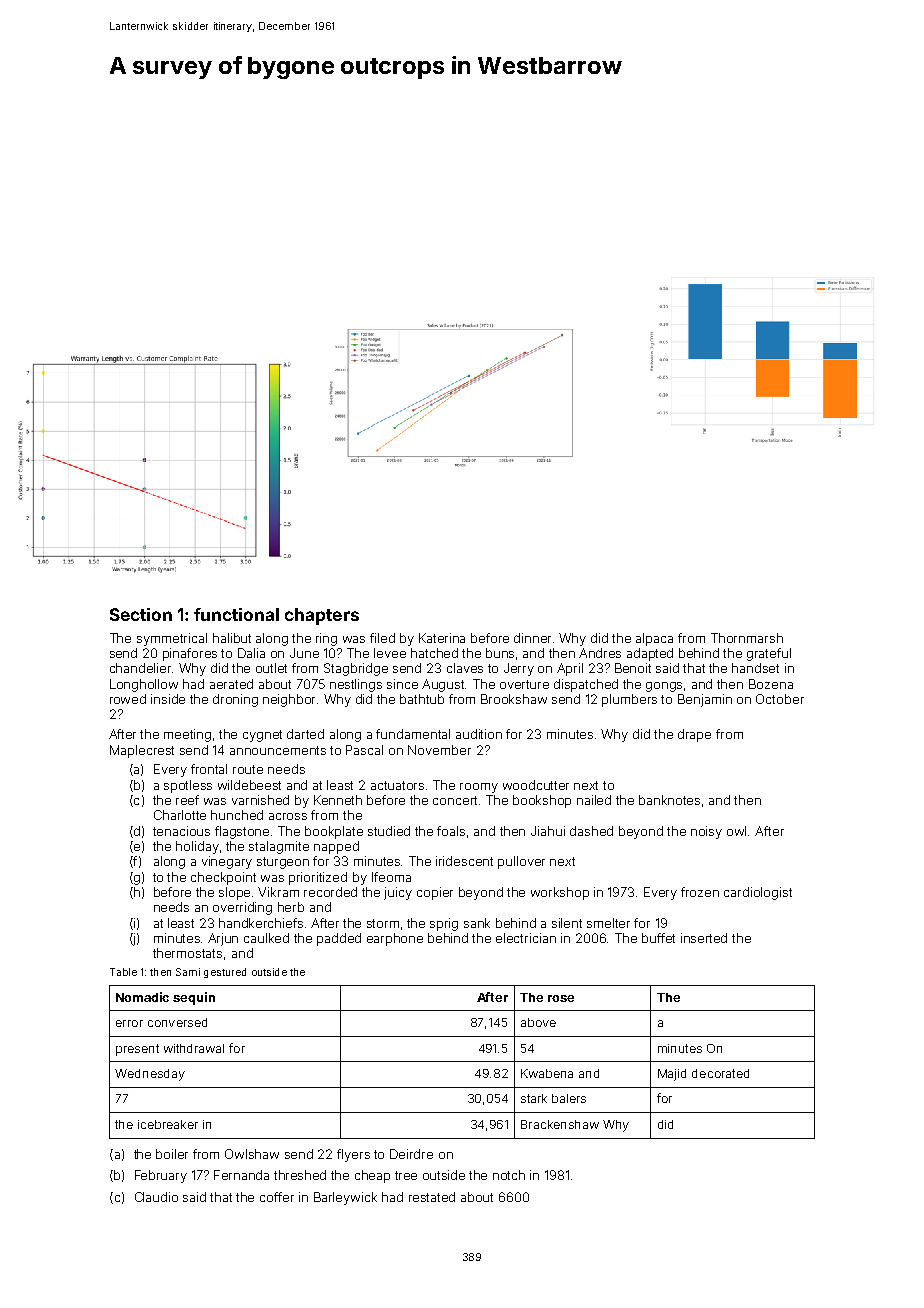 The width and height of the screenshot is (924, 1308). I want to click on Brookshaw, so click(514, 699).
